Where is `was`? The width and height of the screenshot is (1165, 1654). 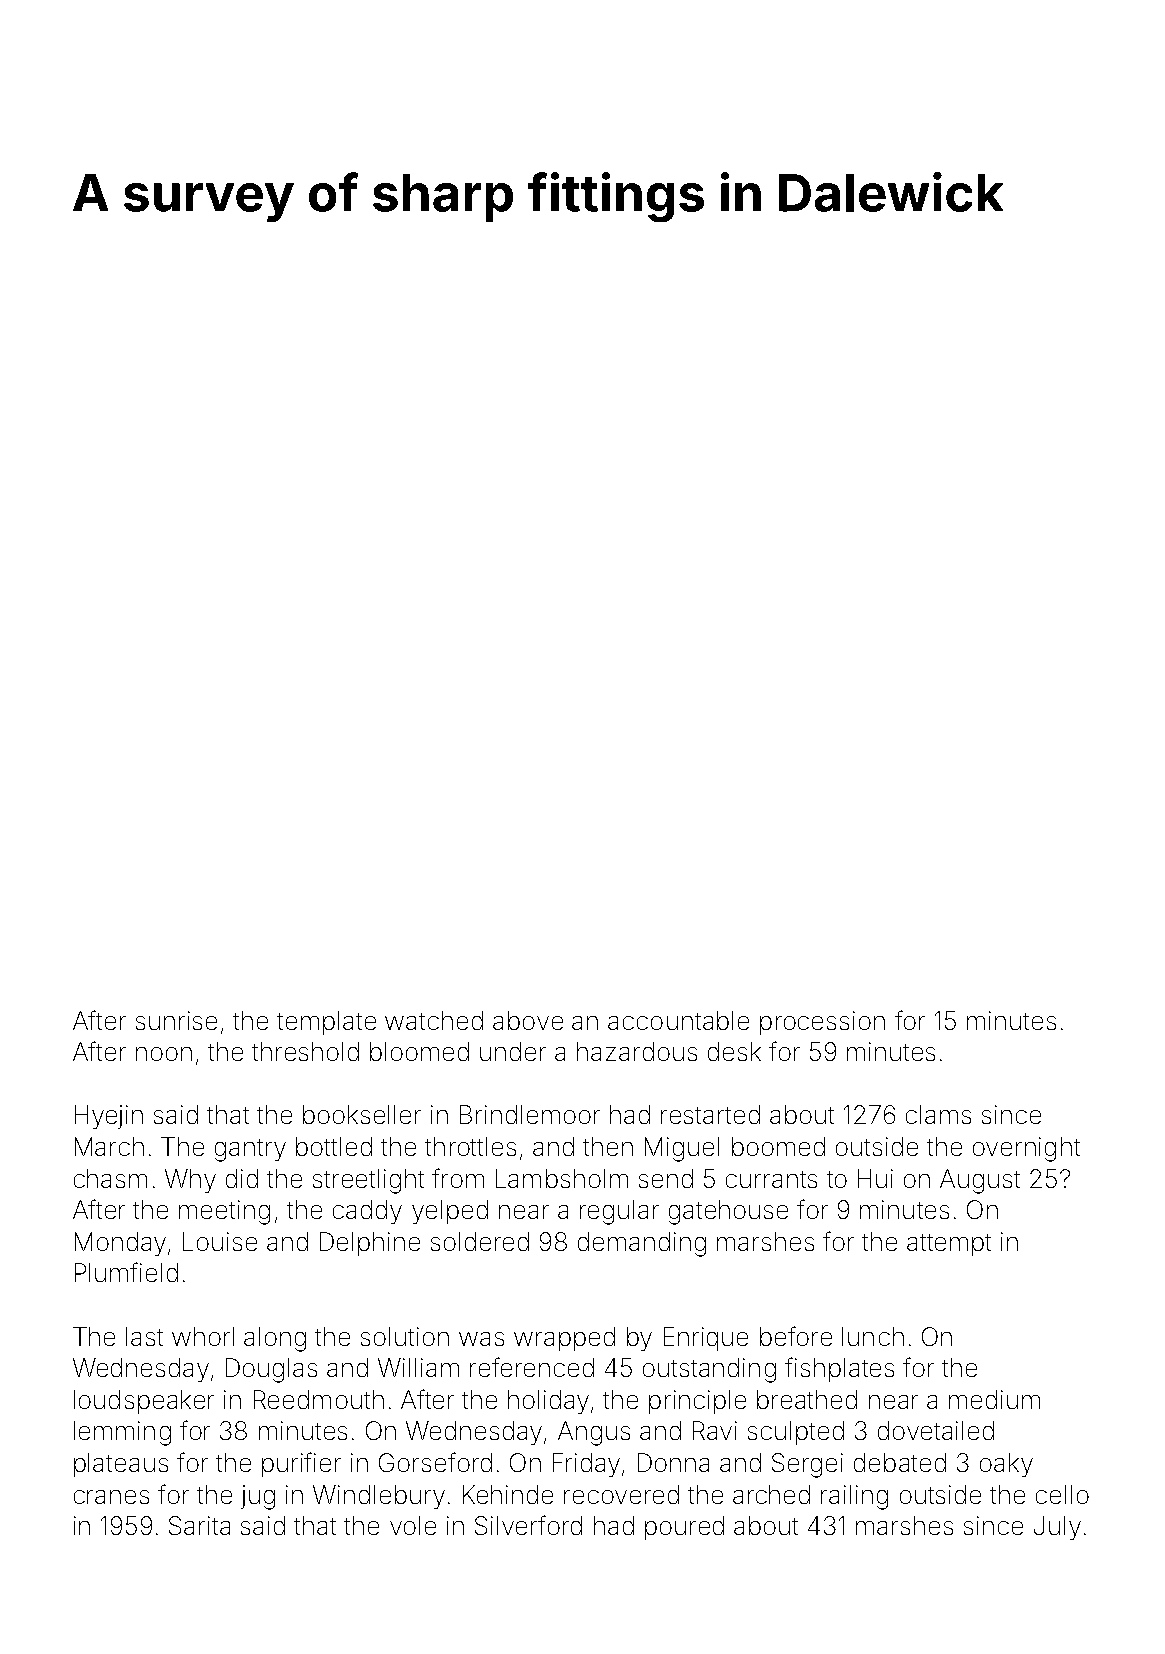 was is located at coordinates (481, 1339).
